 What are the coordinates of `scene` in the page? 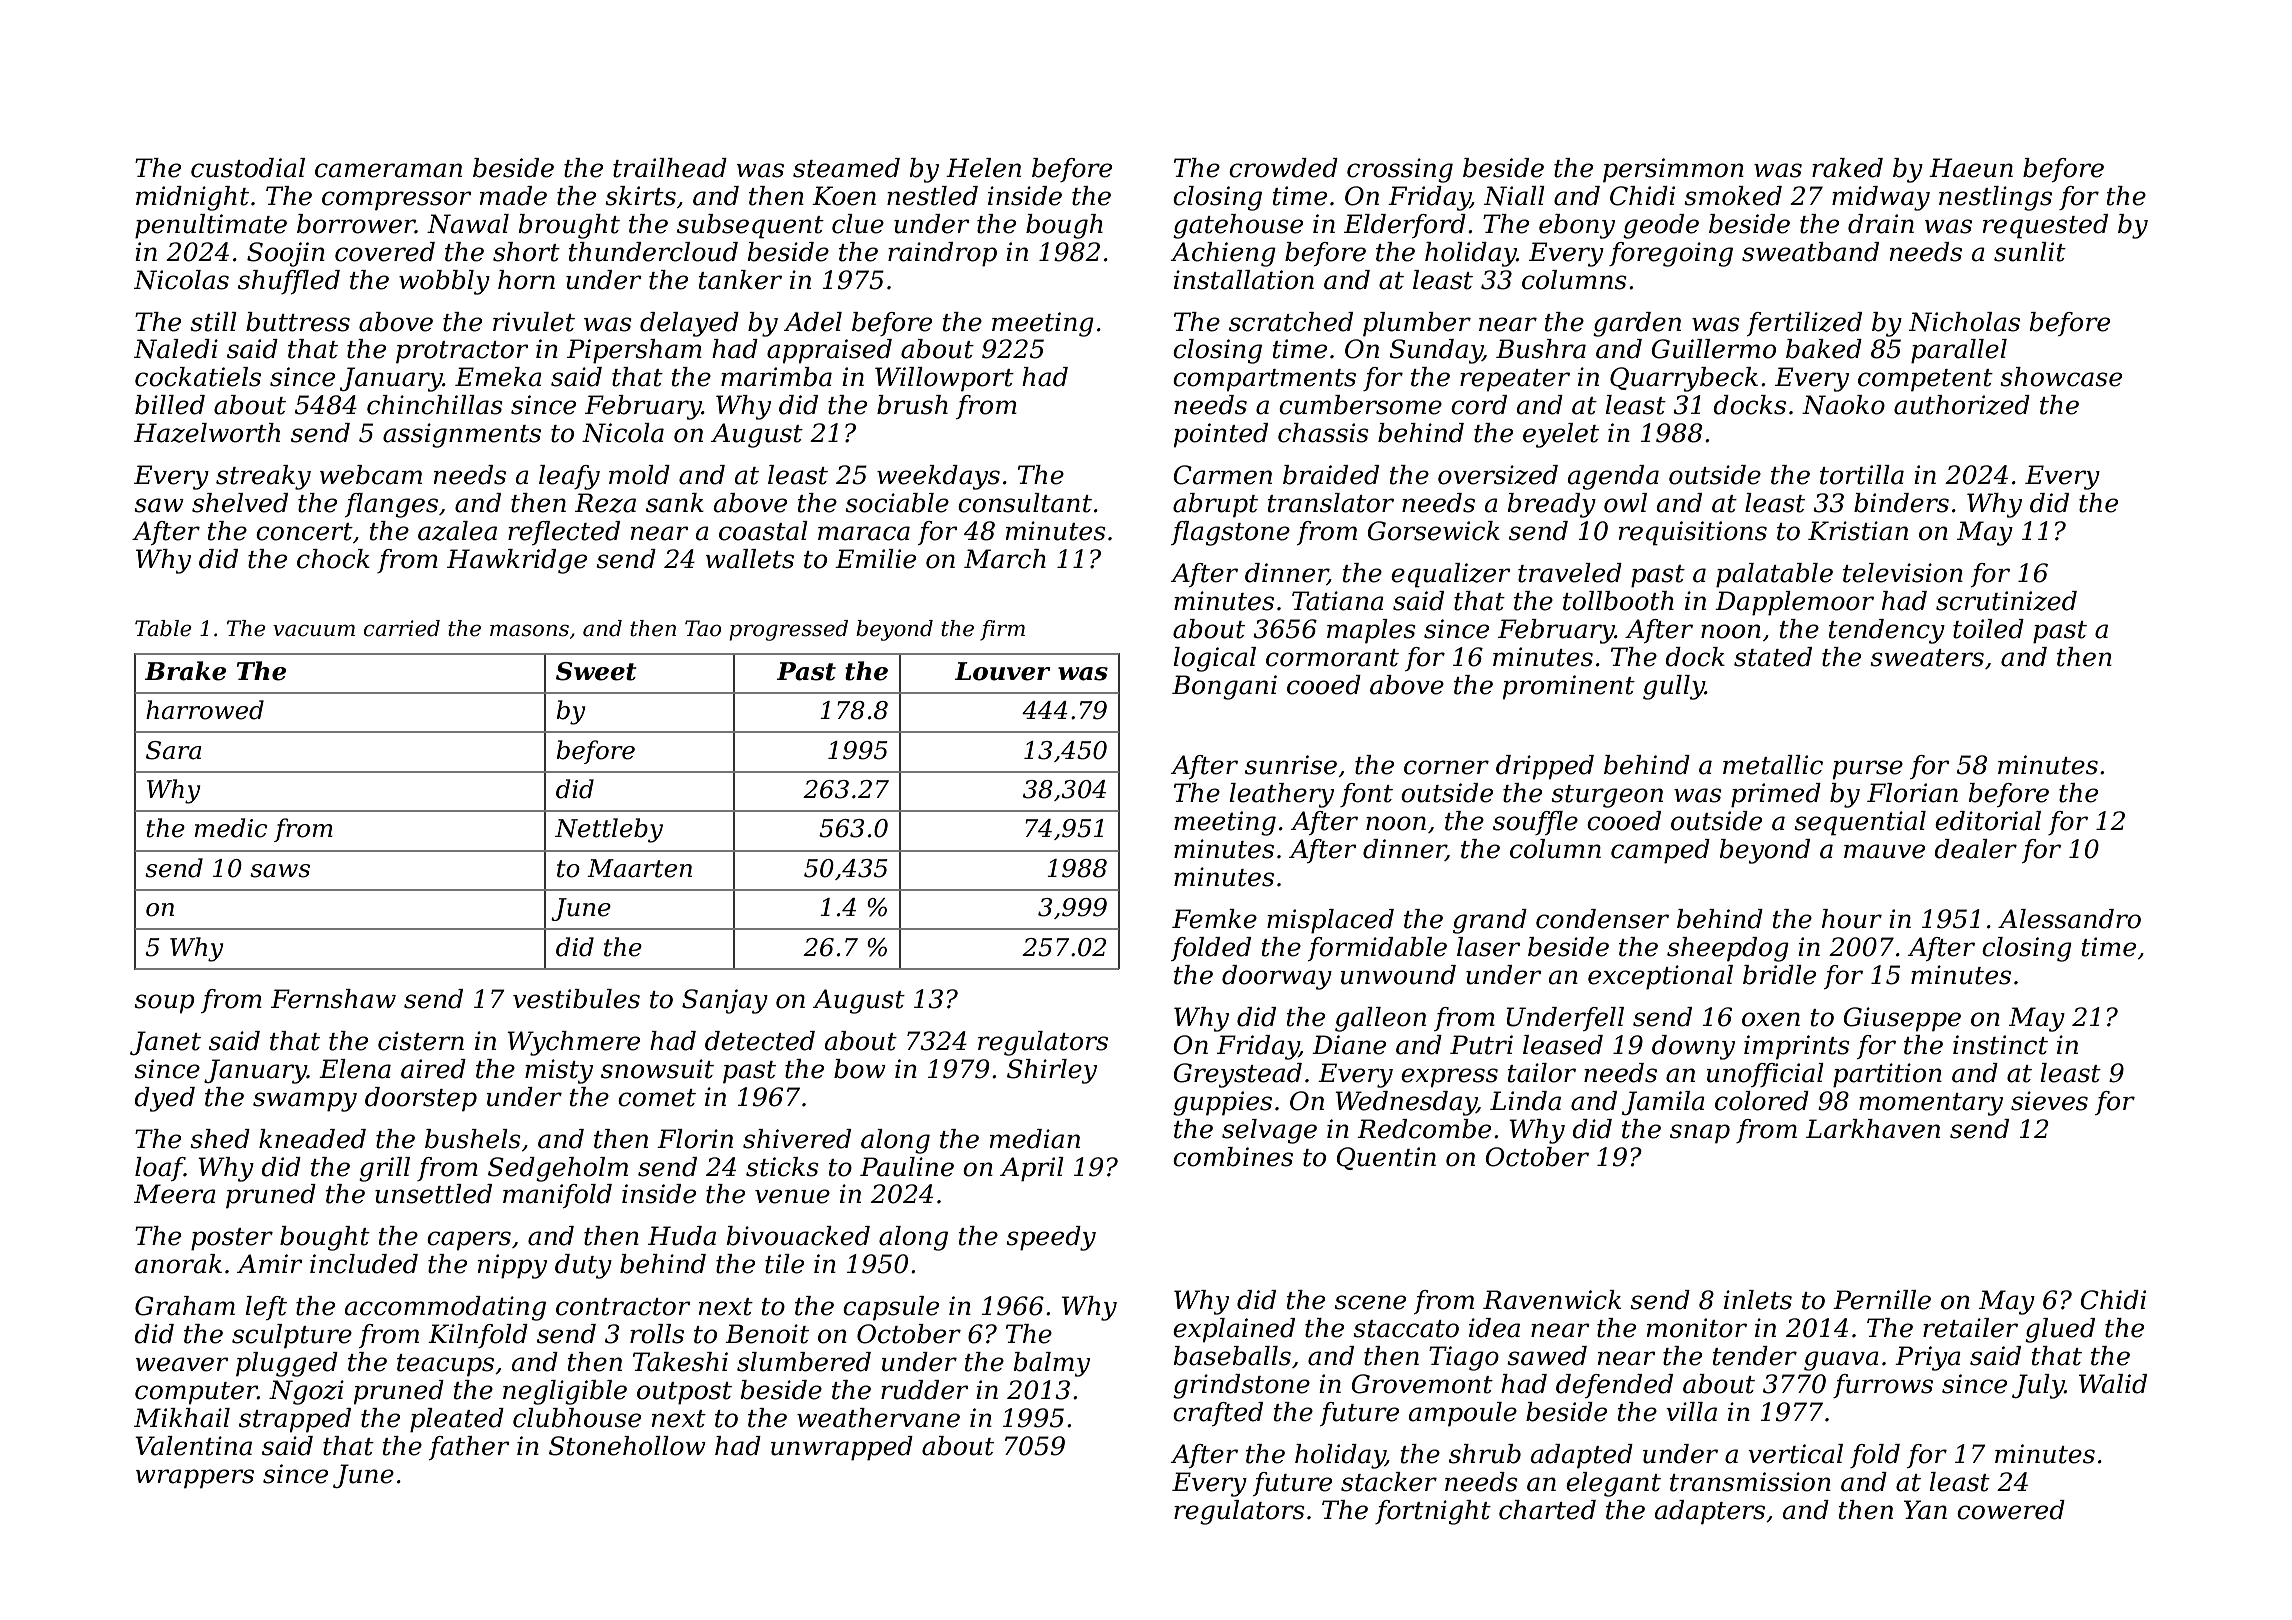 It's located at (1370, 1302).
